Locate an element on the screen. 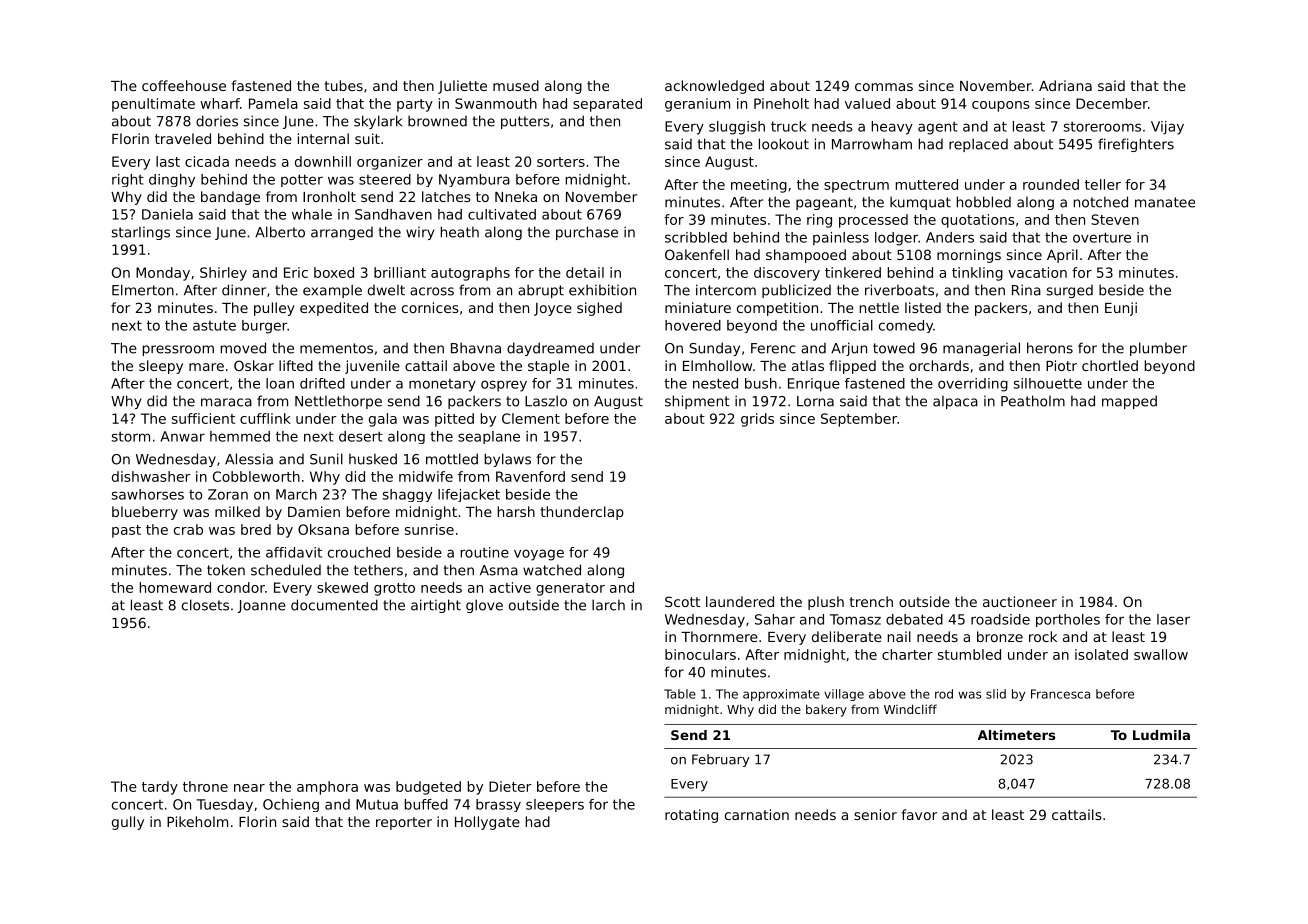 The height and width of the screenshot is (924, 1308). March is located at coordinates (296, 494).
